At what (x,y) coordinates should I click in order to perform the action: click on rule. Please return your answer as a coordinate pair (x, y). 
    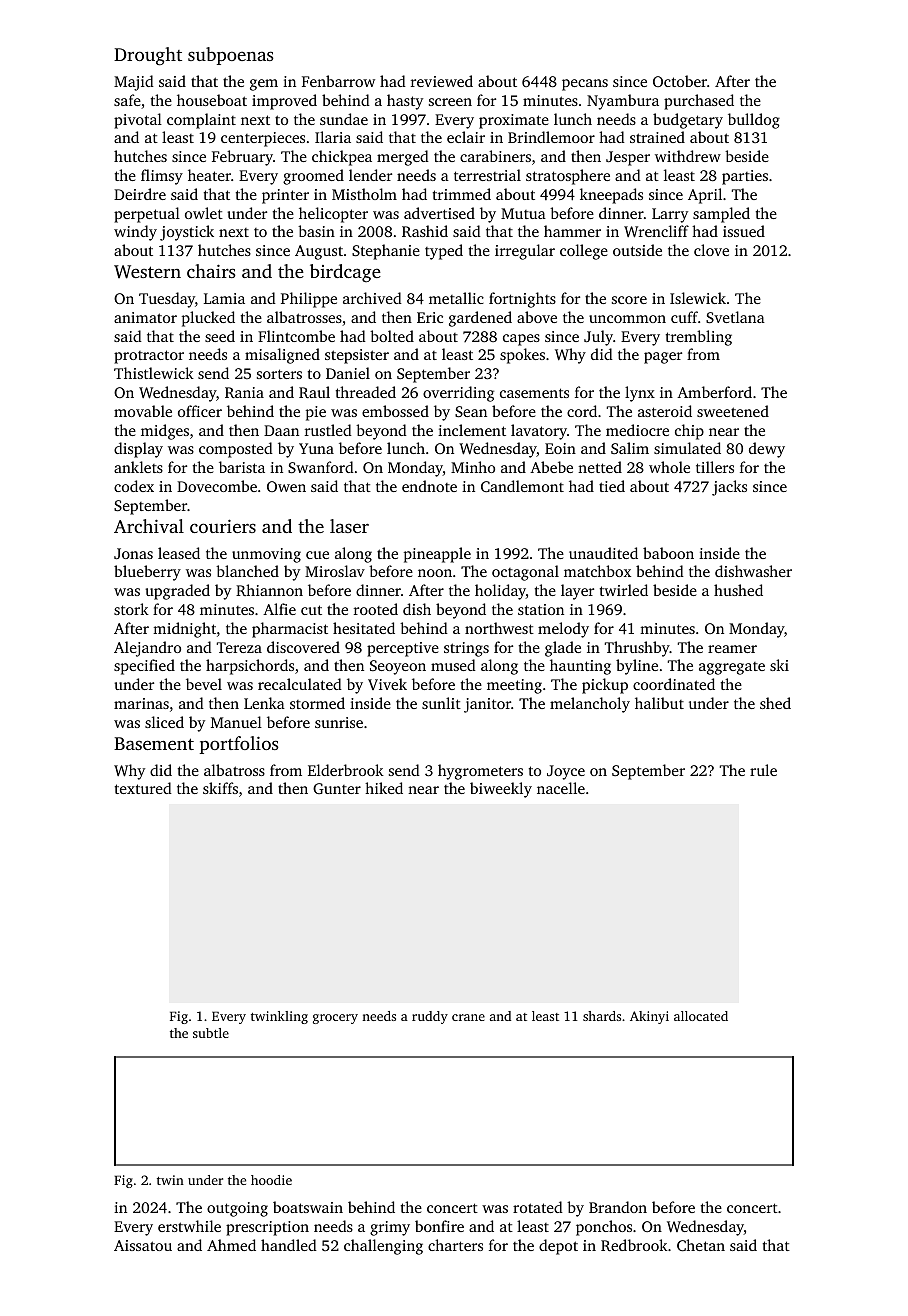
    Looking at the image, I should click on (763, 770).
